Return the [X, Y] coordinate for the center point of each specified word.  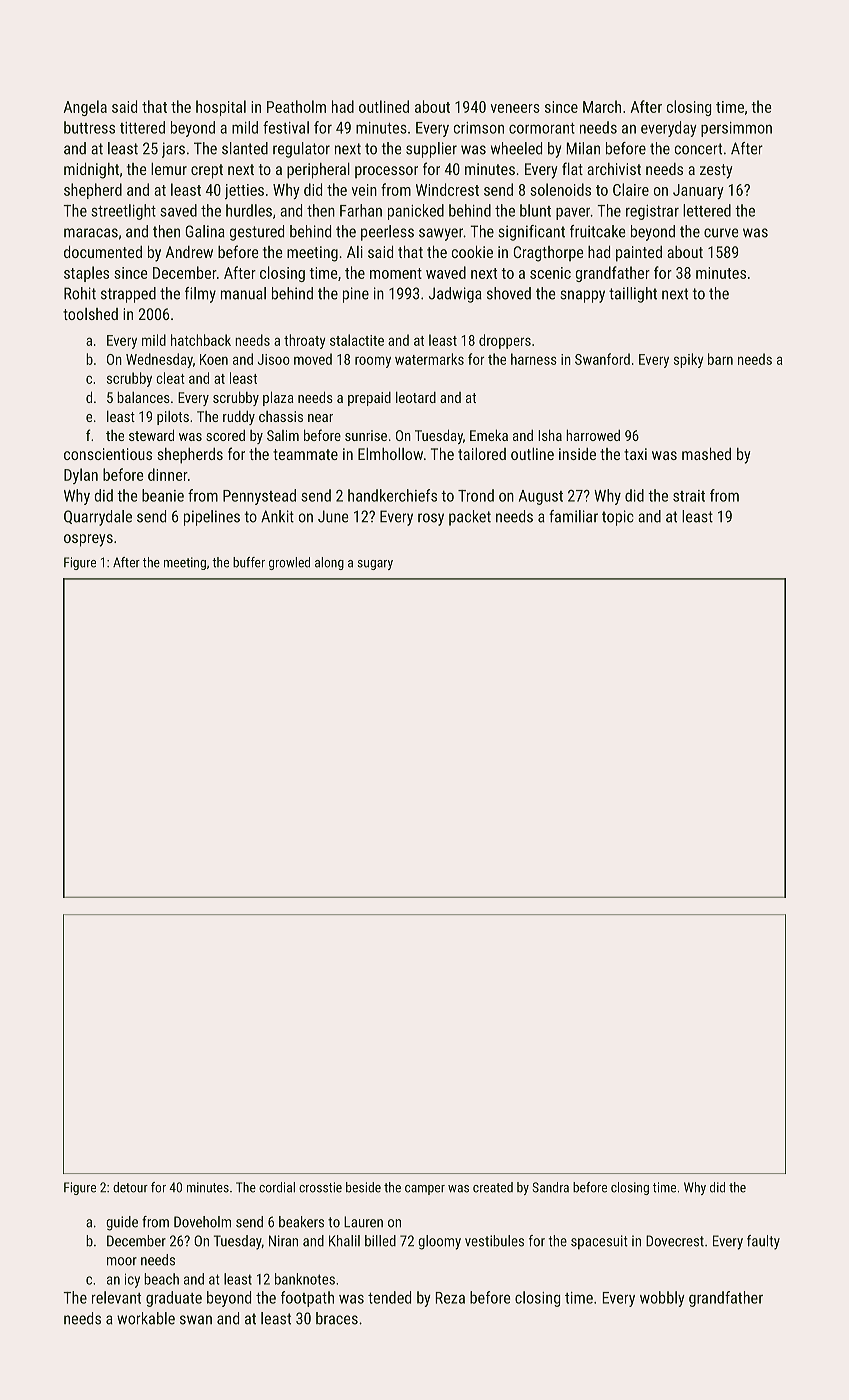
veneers [515, 108]
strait [689, 496]
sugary [375, 565]
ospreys [88, 540]
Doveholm [202, 1222]
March [602, 106]
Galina [205, 231]
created [493, 1187]
